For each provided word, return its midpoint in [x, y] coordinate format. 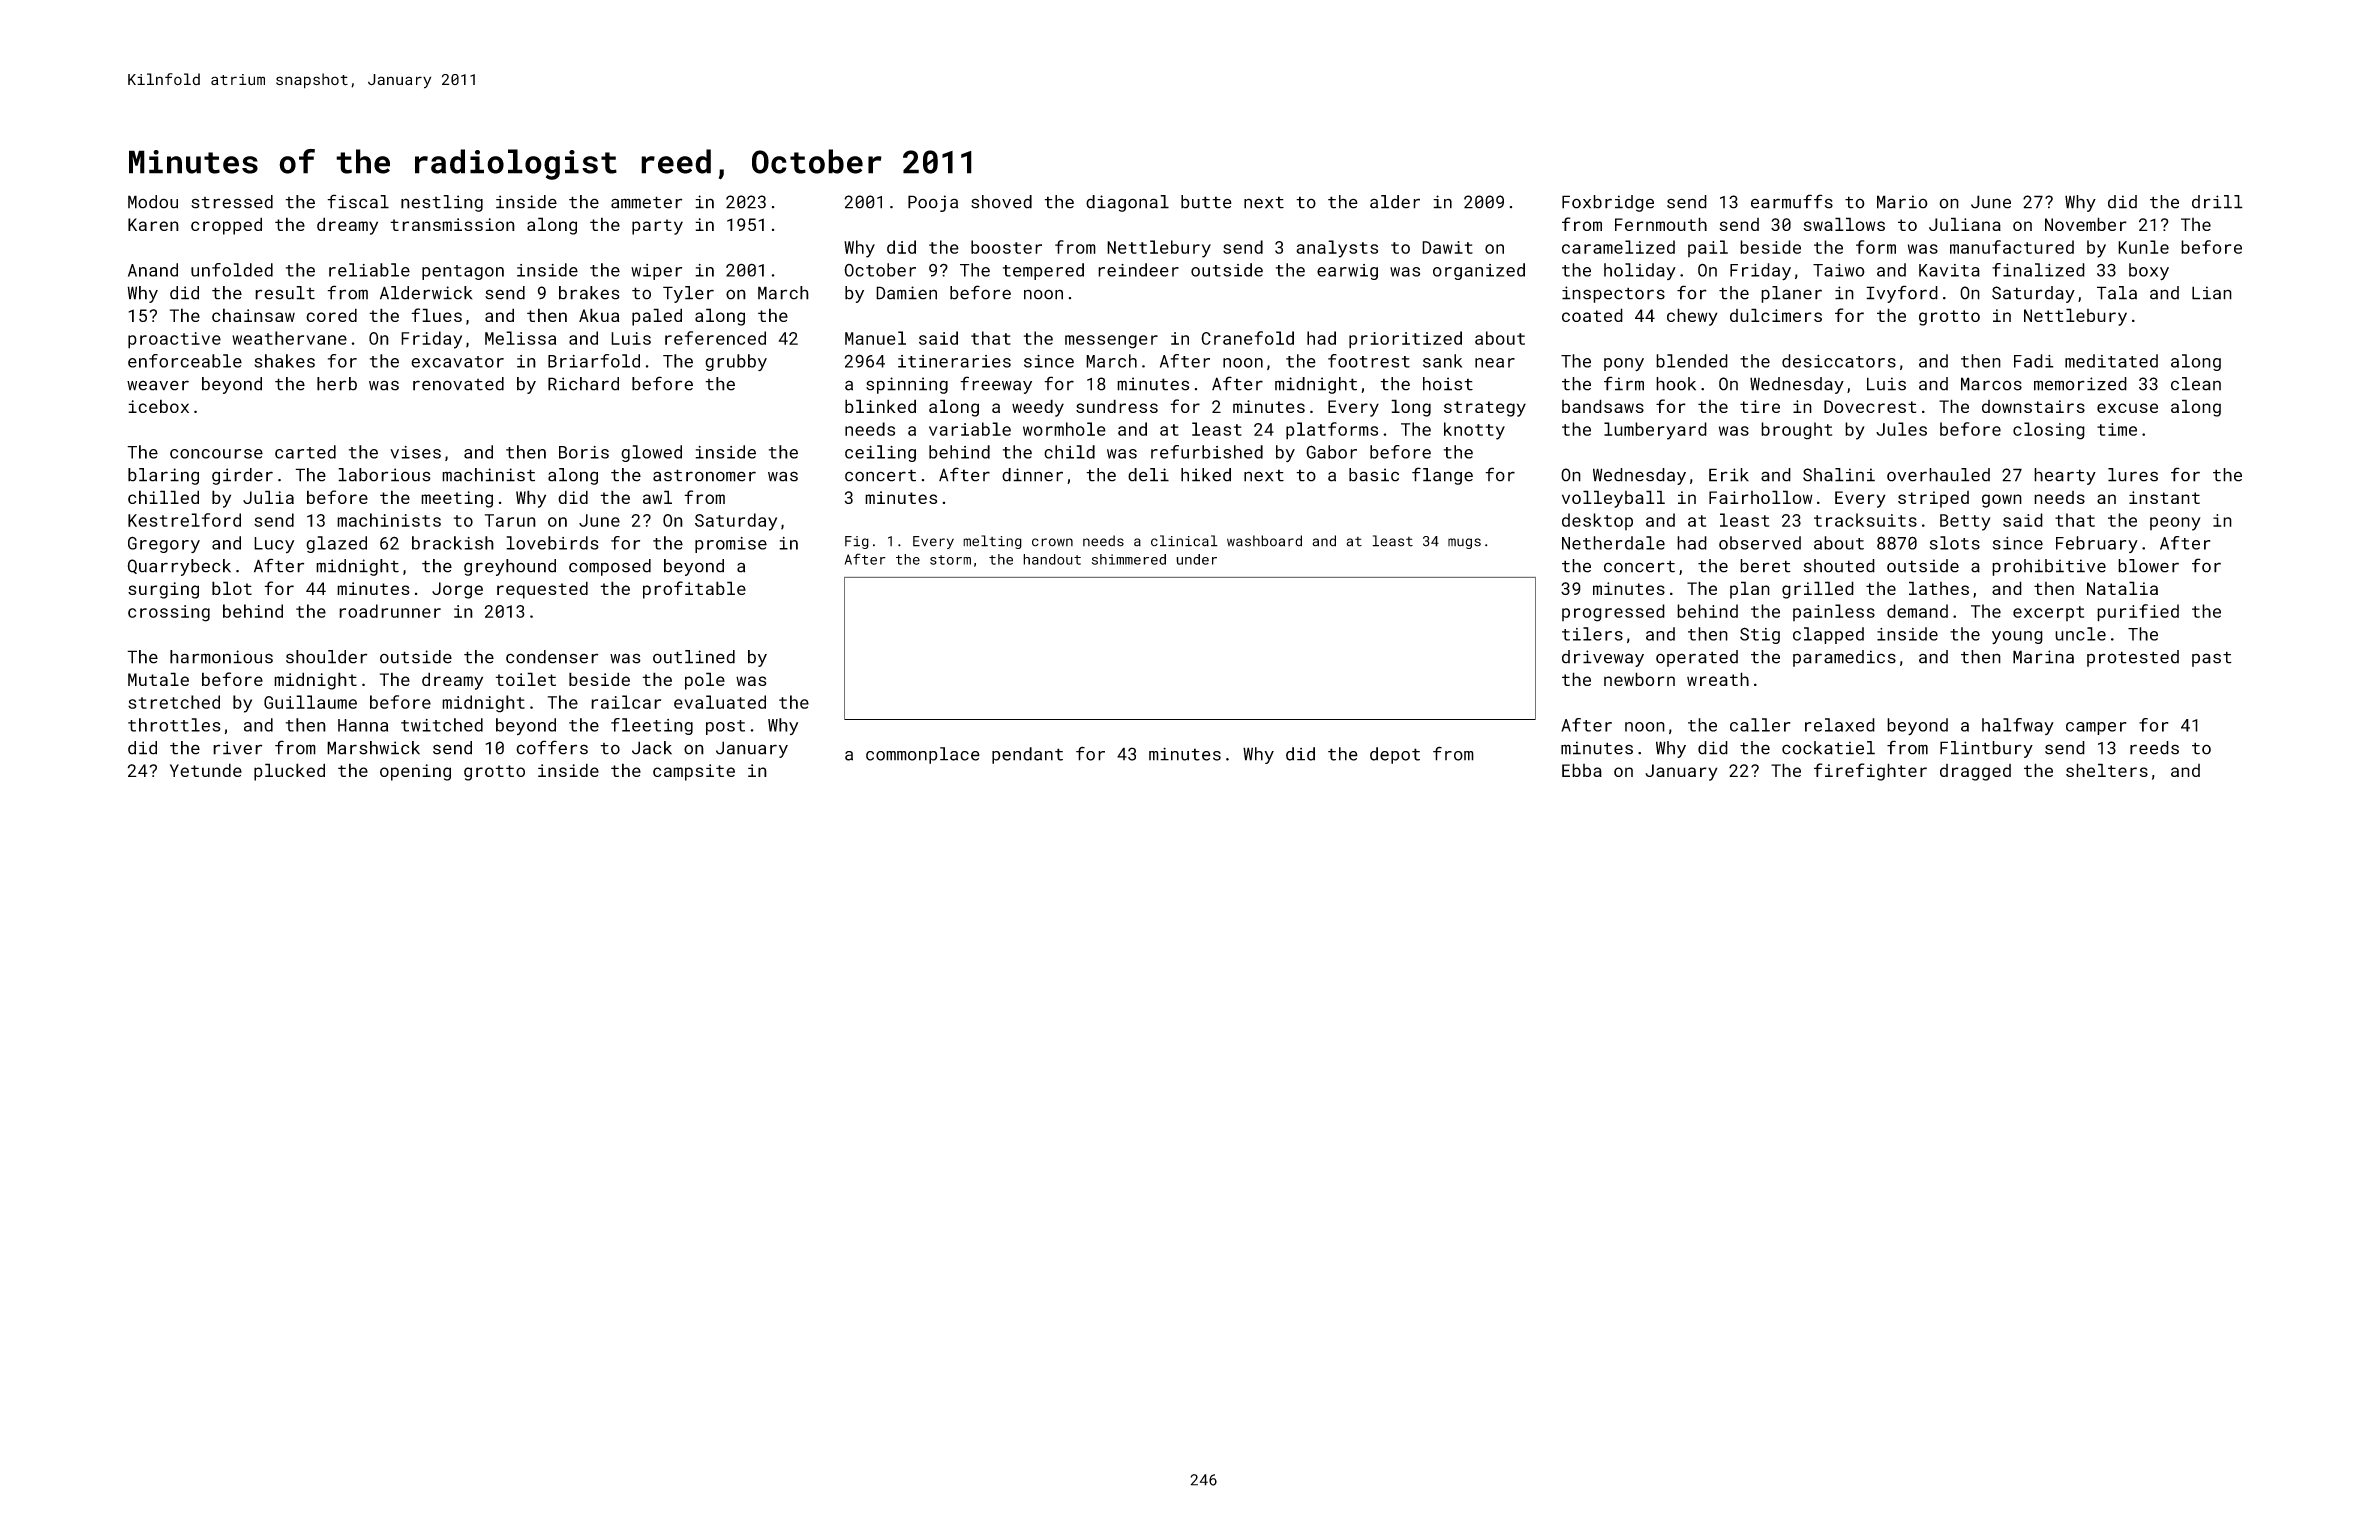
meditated [2111, 361]
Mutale [158, 679]
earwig [1347, 272]
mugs [1464, 543]
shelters [2107, 770]
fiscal [358, 201]
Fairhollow [1761, 497]
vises [415, 452]
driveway [1603, 658]
